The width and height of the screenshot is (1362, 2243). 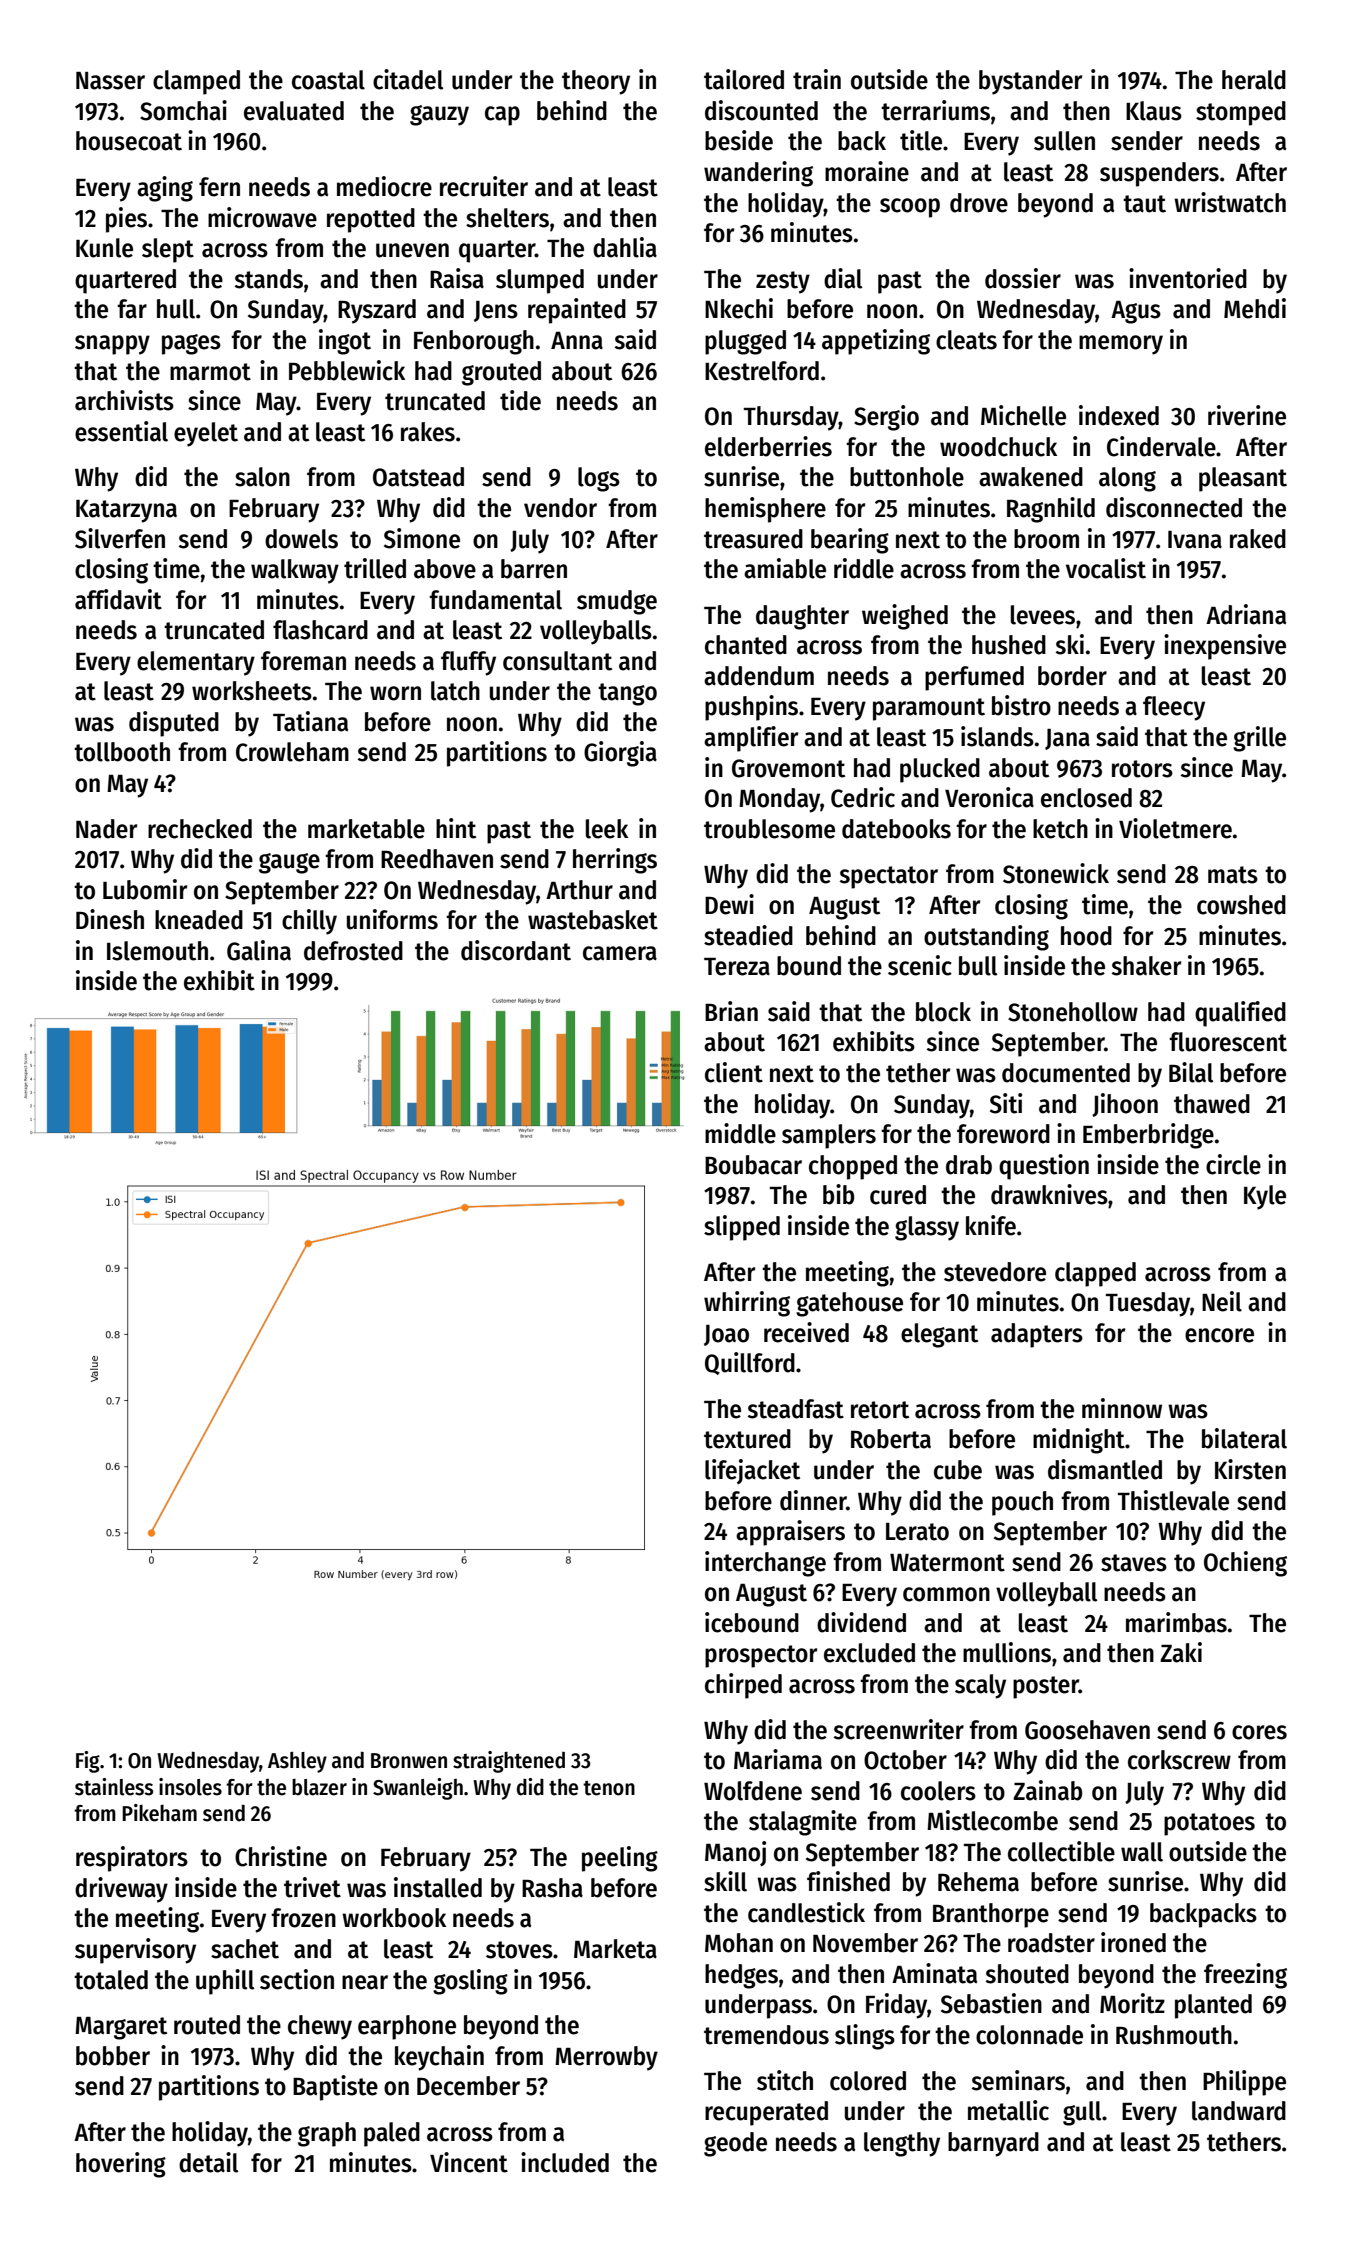 What do you see at coordinates (327, 2134) in the screenshot?
I see `graph` at bounding box center [327, 2134].
